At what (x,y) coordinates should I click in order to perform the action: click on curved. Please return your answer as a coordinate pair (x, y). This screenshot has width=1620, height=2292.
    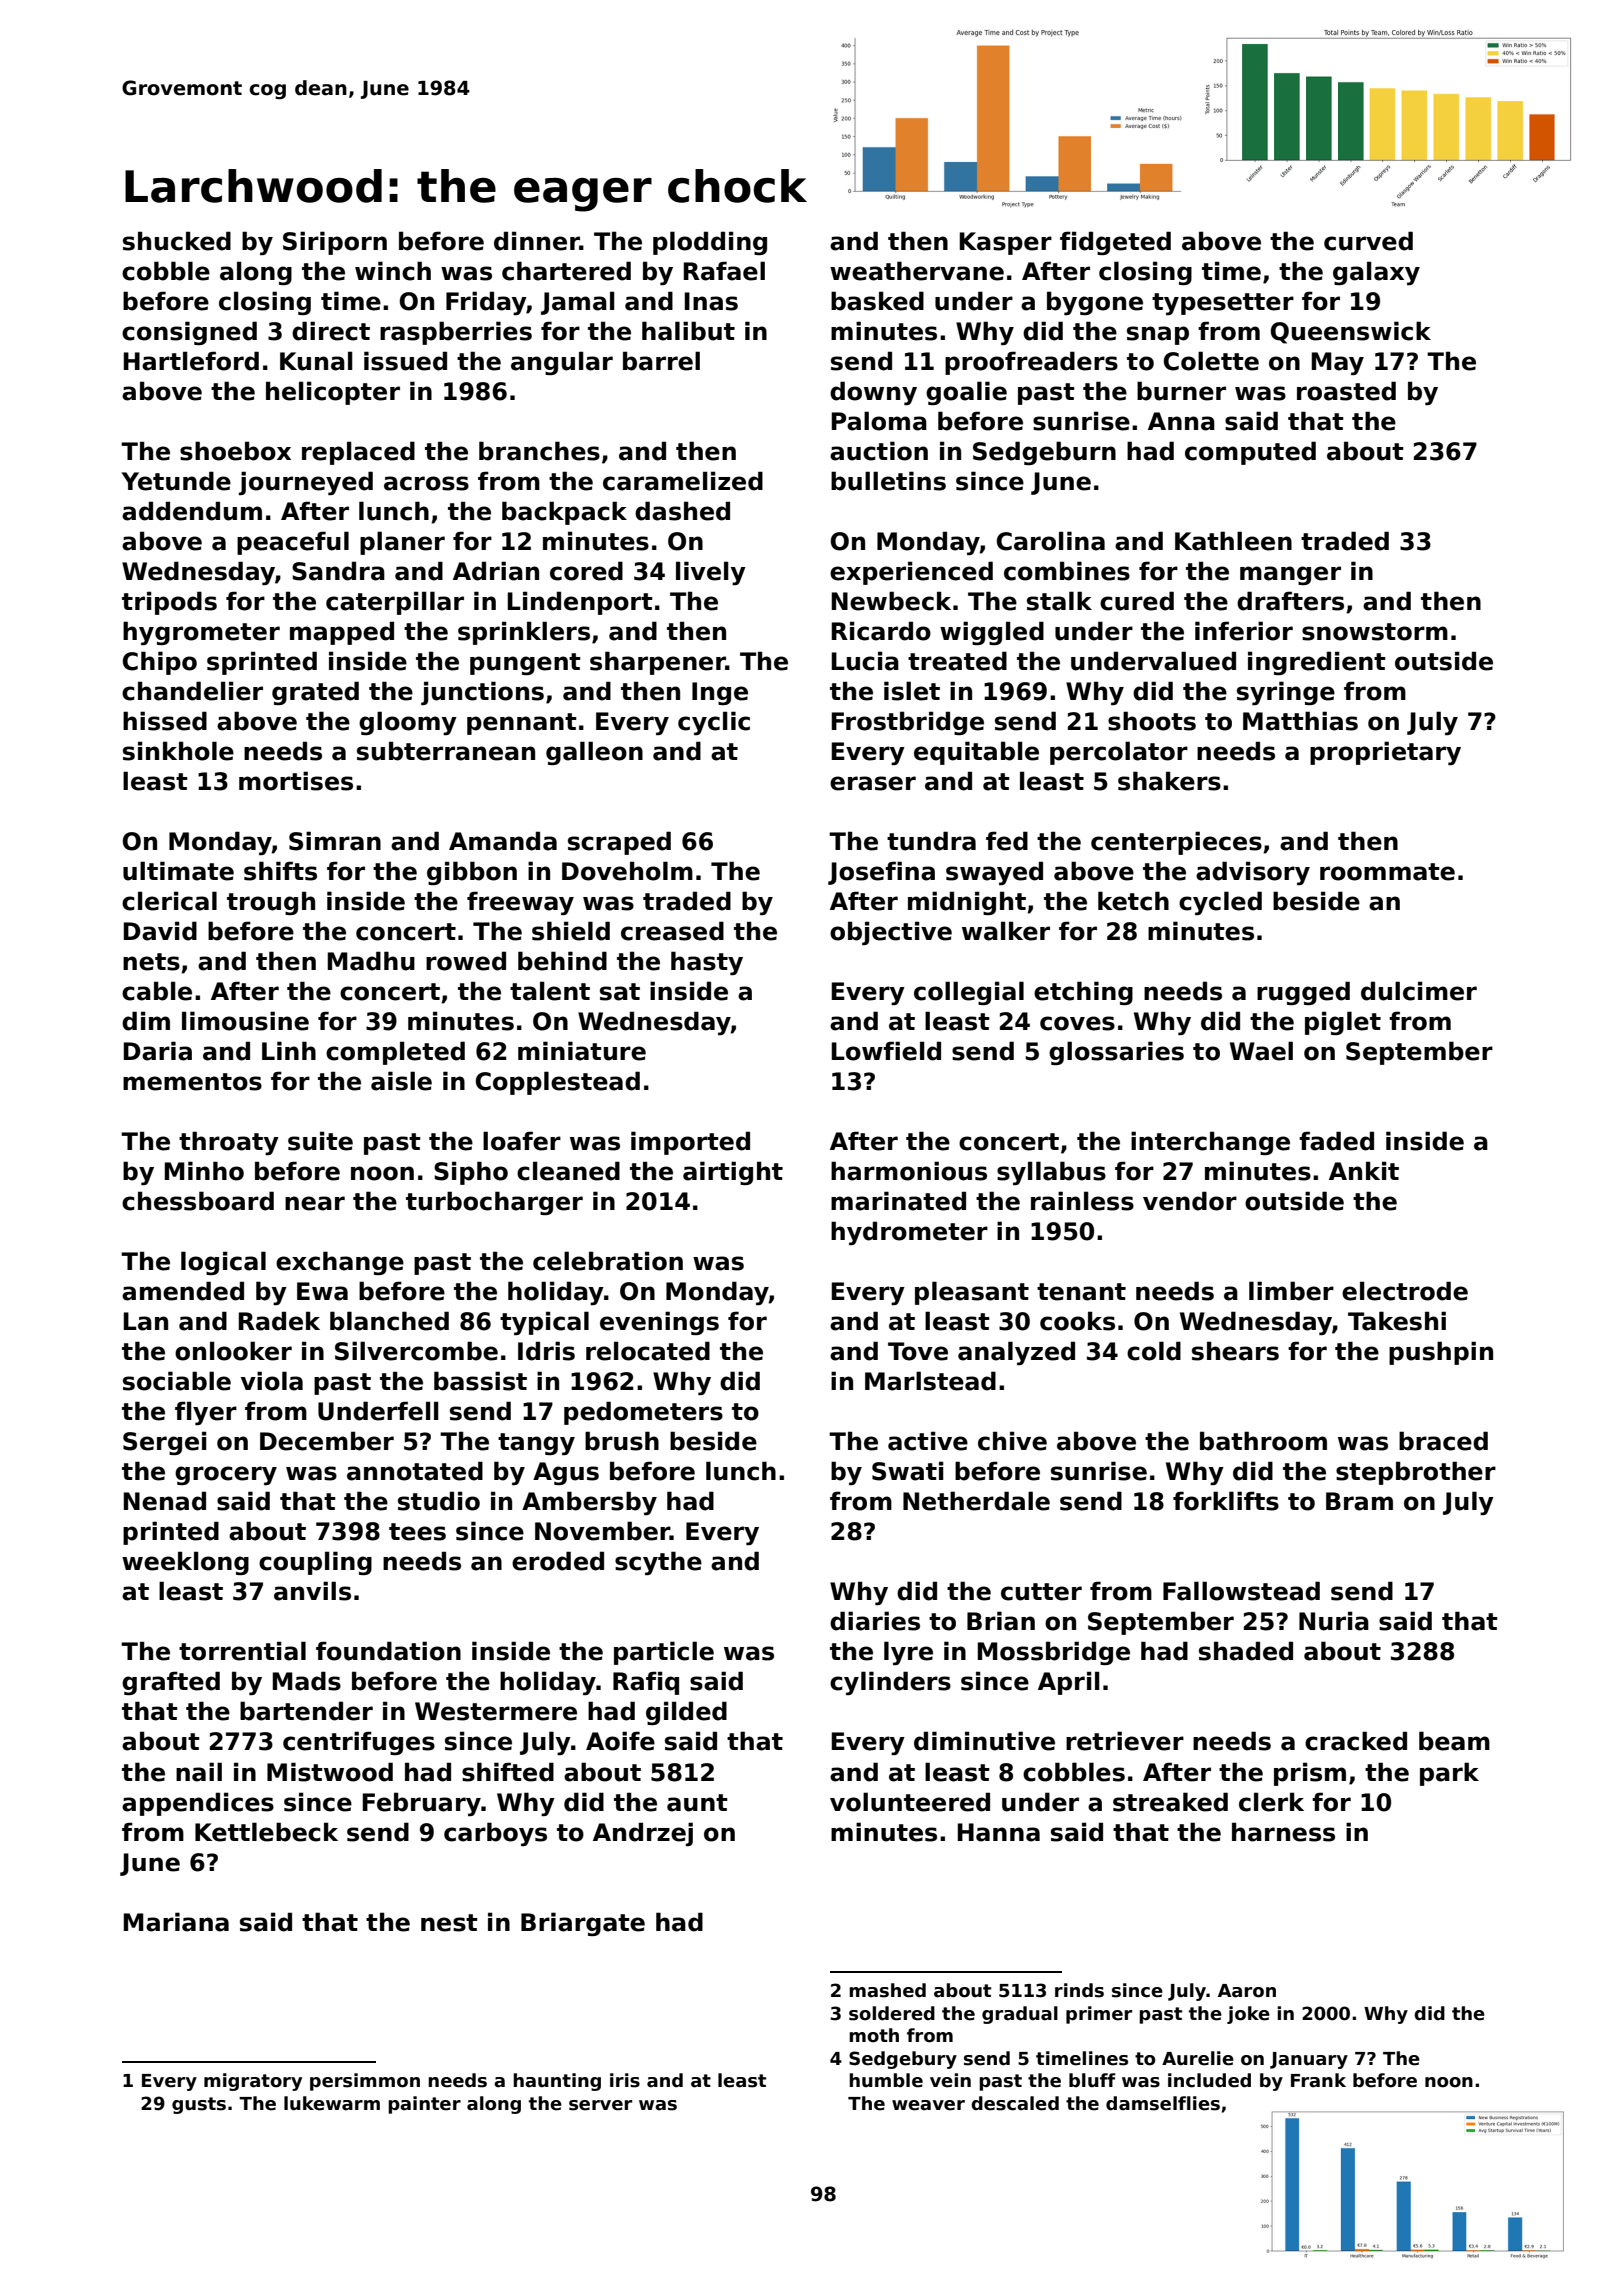
    Looking at the image, I should click on (1368, 241).
